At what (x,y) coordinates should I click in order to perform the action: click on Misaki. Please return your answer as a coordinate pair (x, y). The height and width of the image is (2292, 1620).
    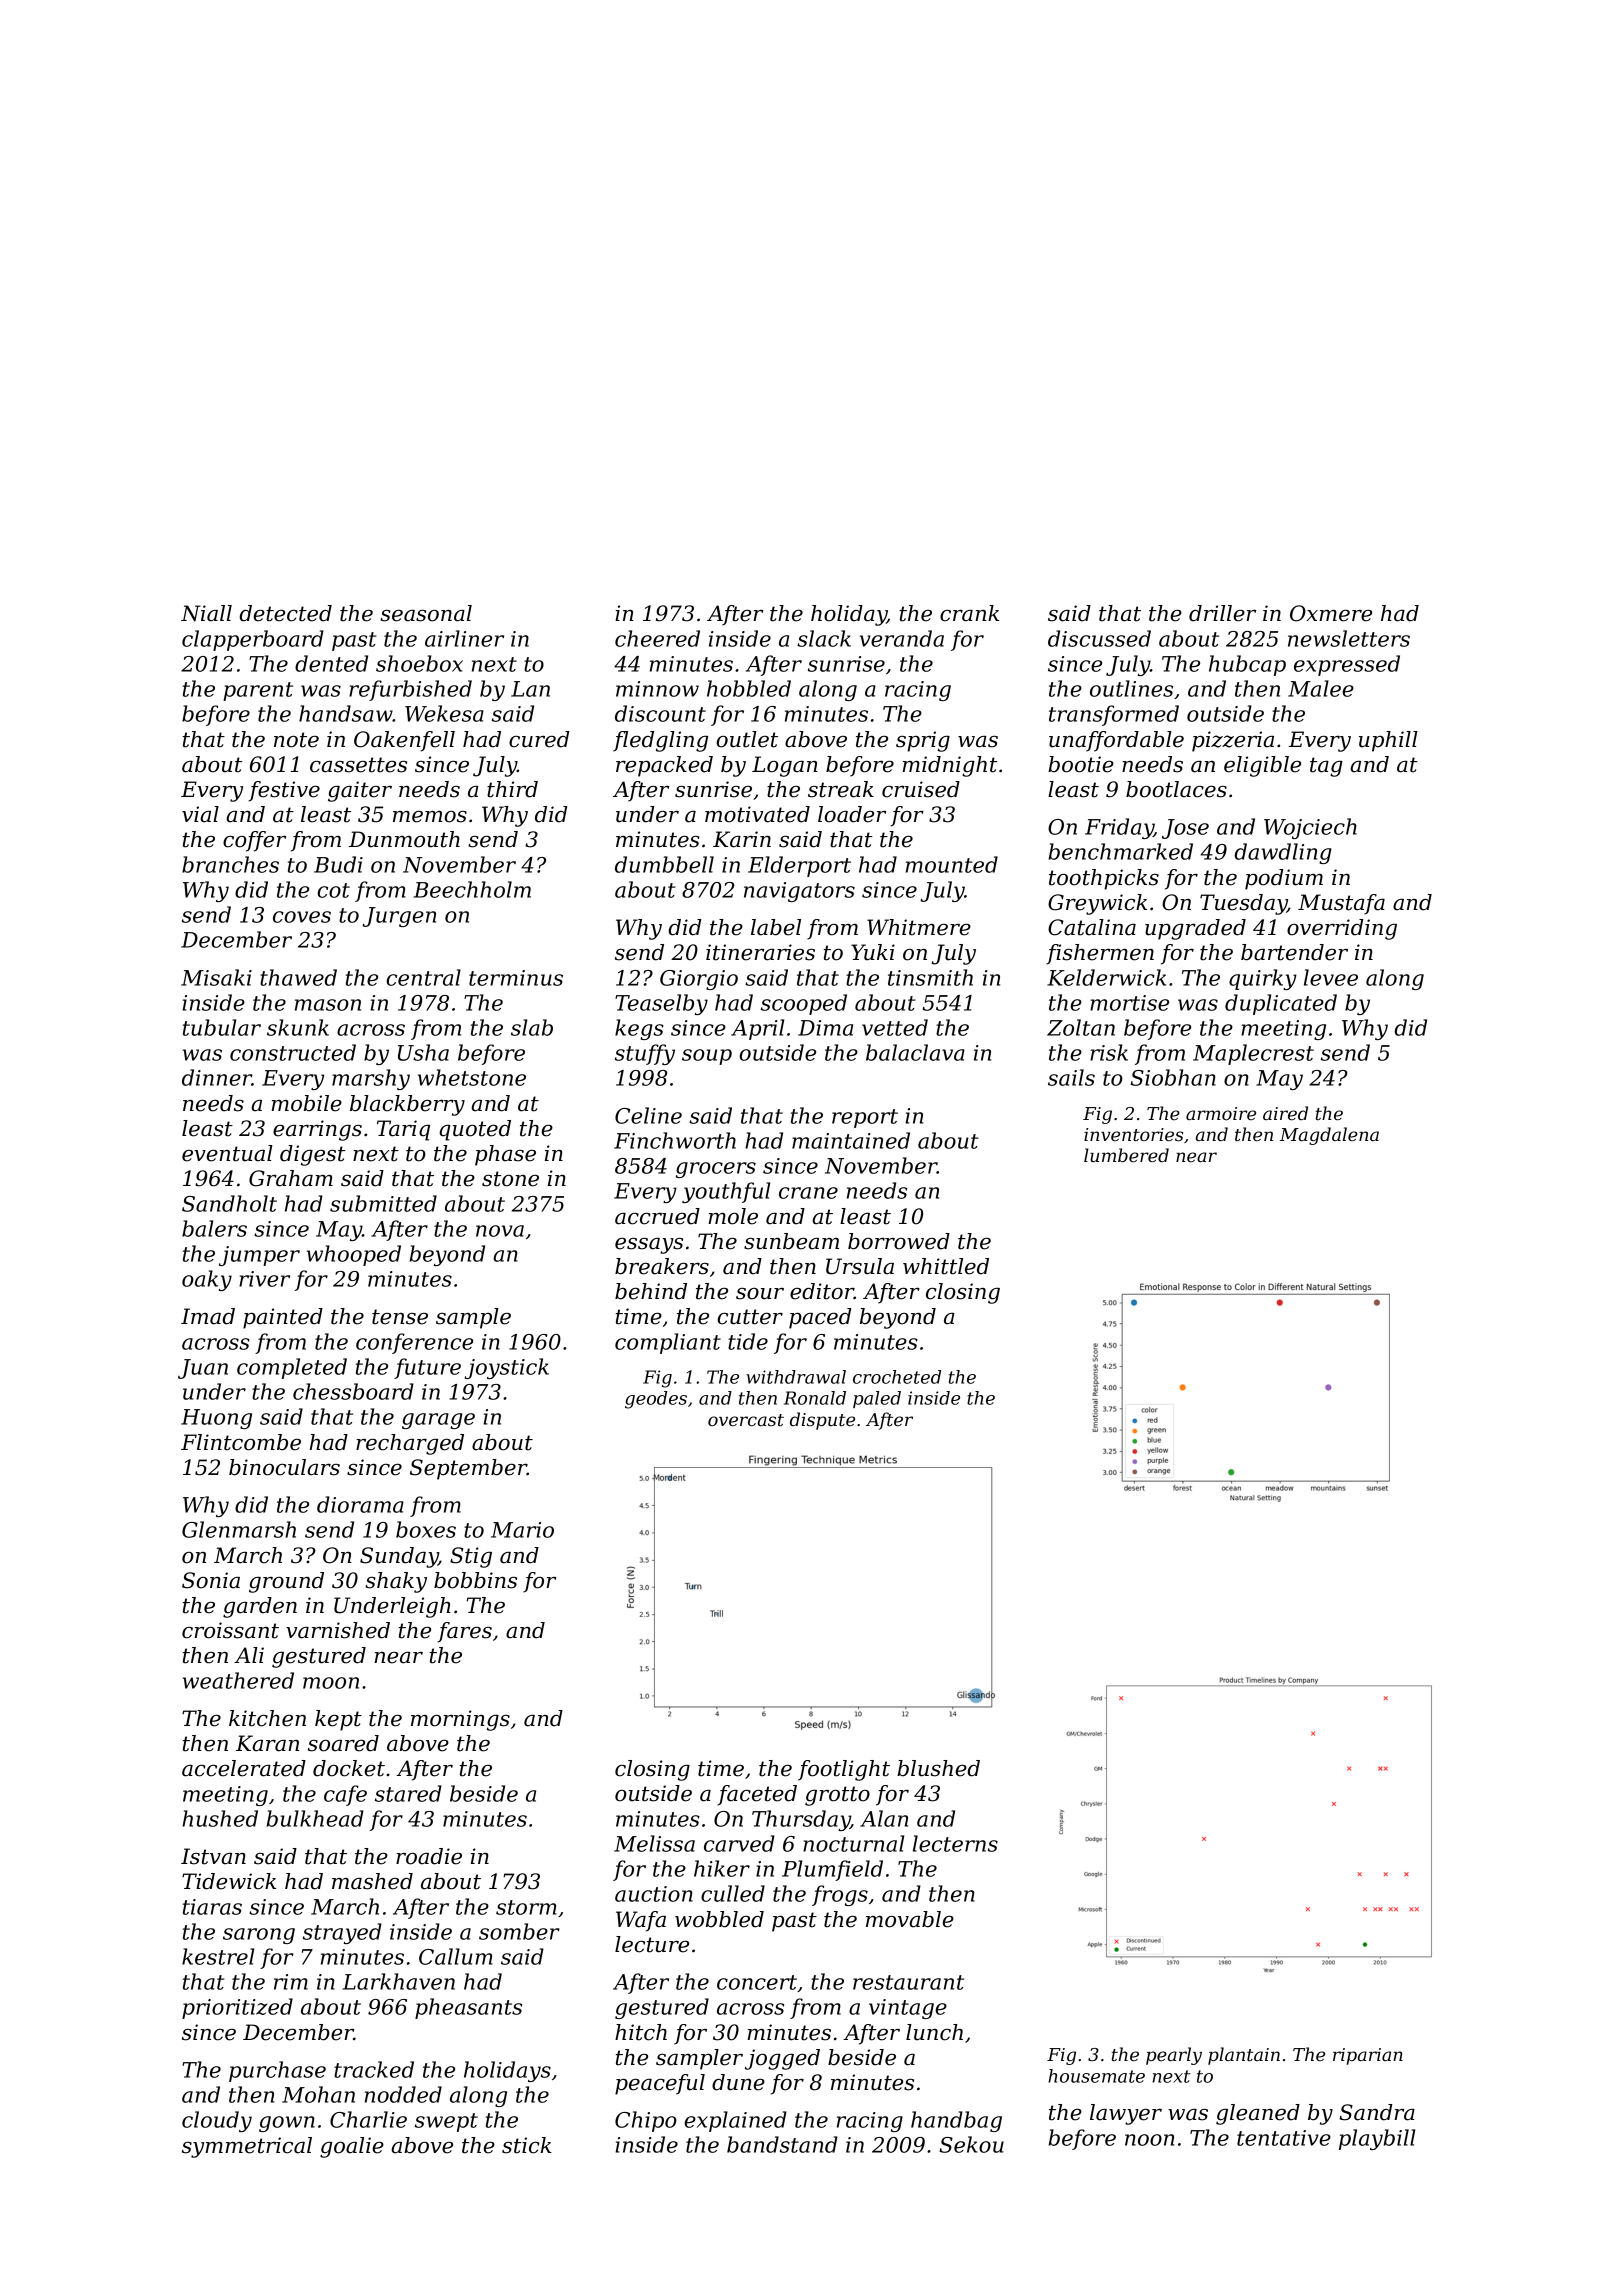
    Looking at the image, I should click on (216, 977).
